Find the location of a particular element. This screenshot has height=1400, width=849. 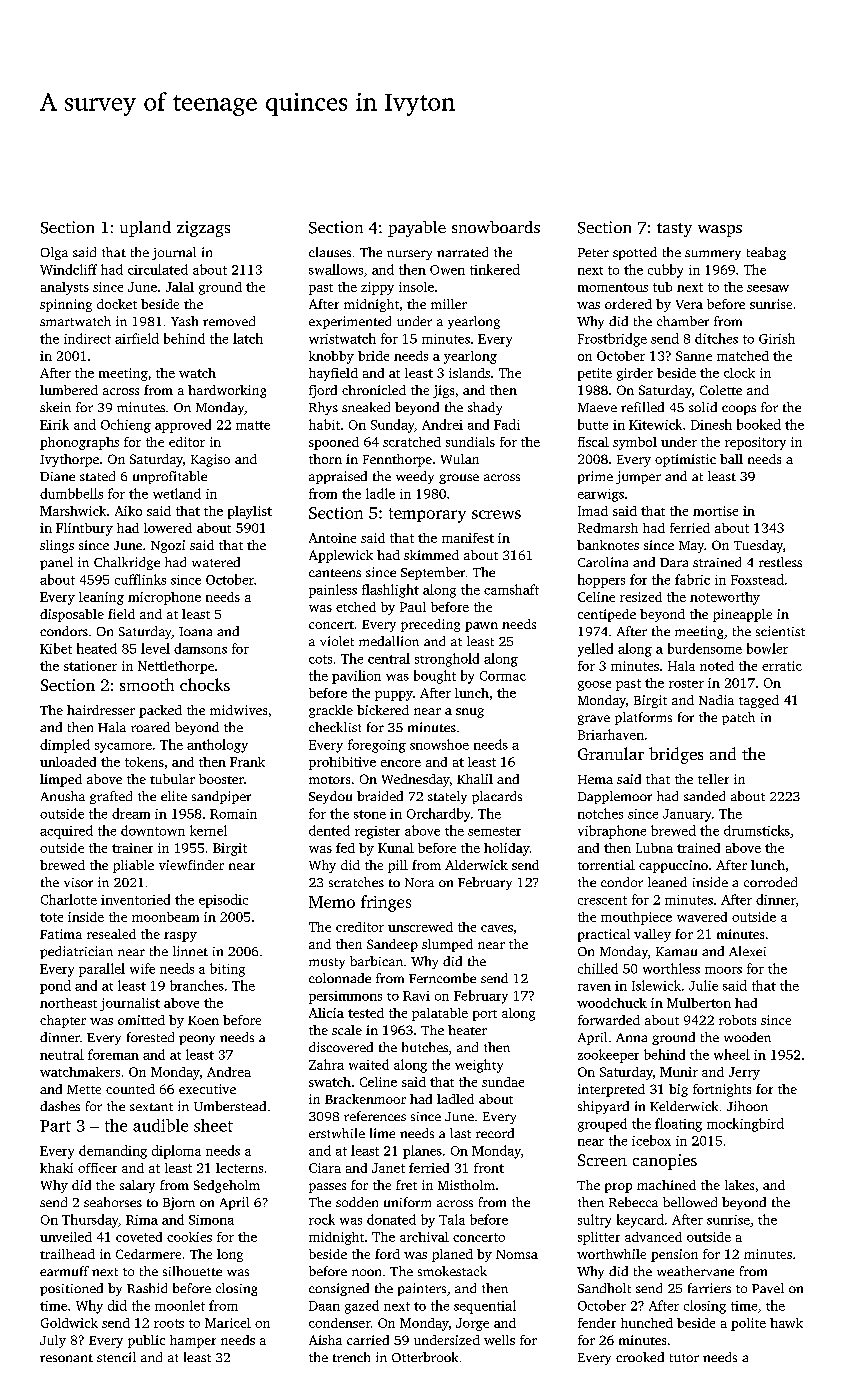

worthless is located at coordinates (671, 968).
